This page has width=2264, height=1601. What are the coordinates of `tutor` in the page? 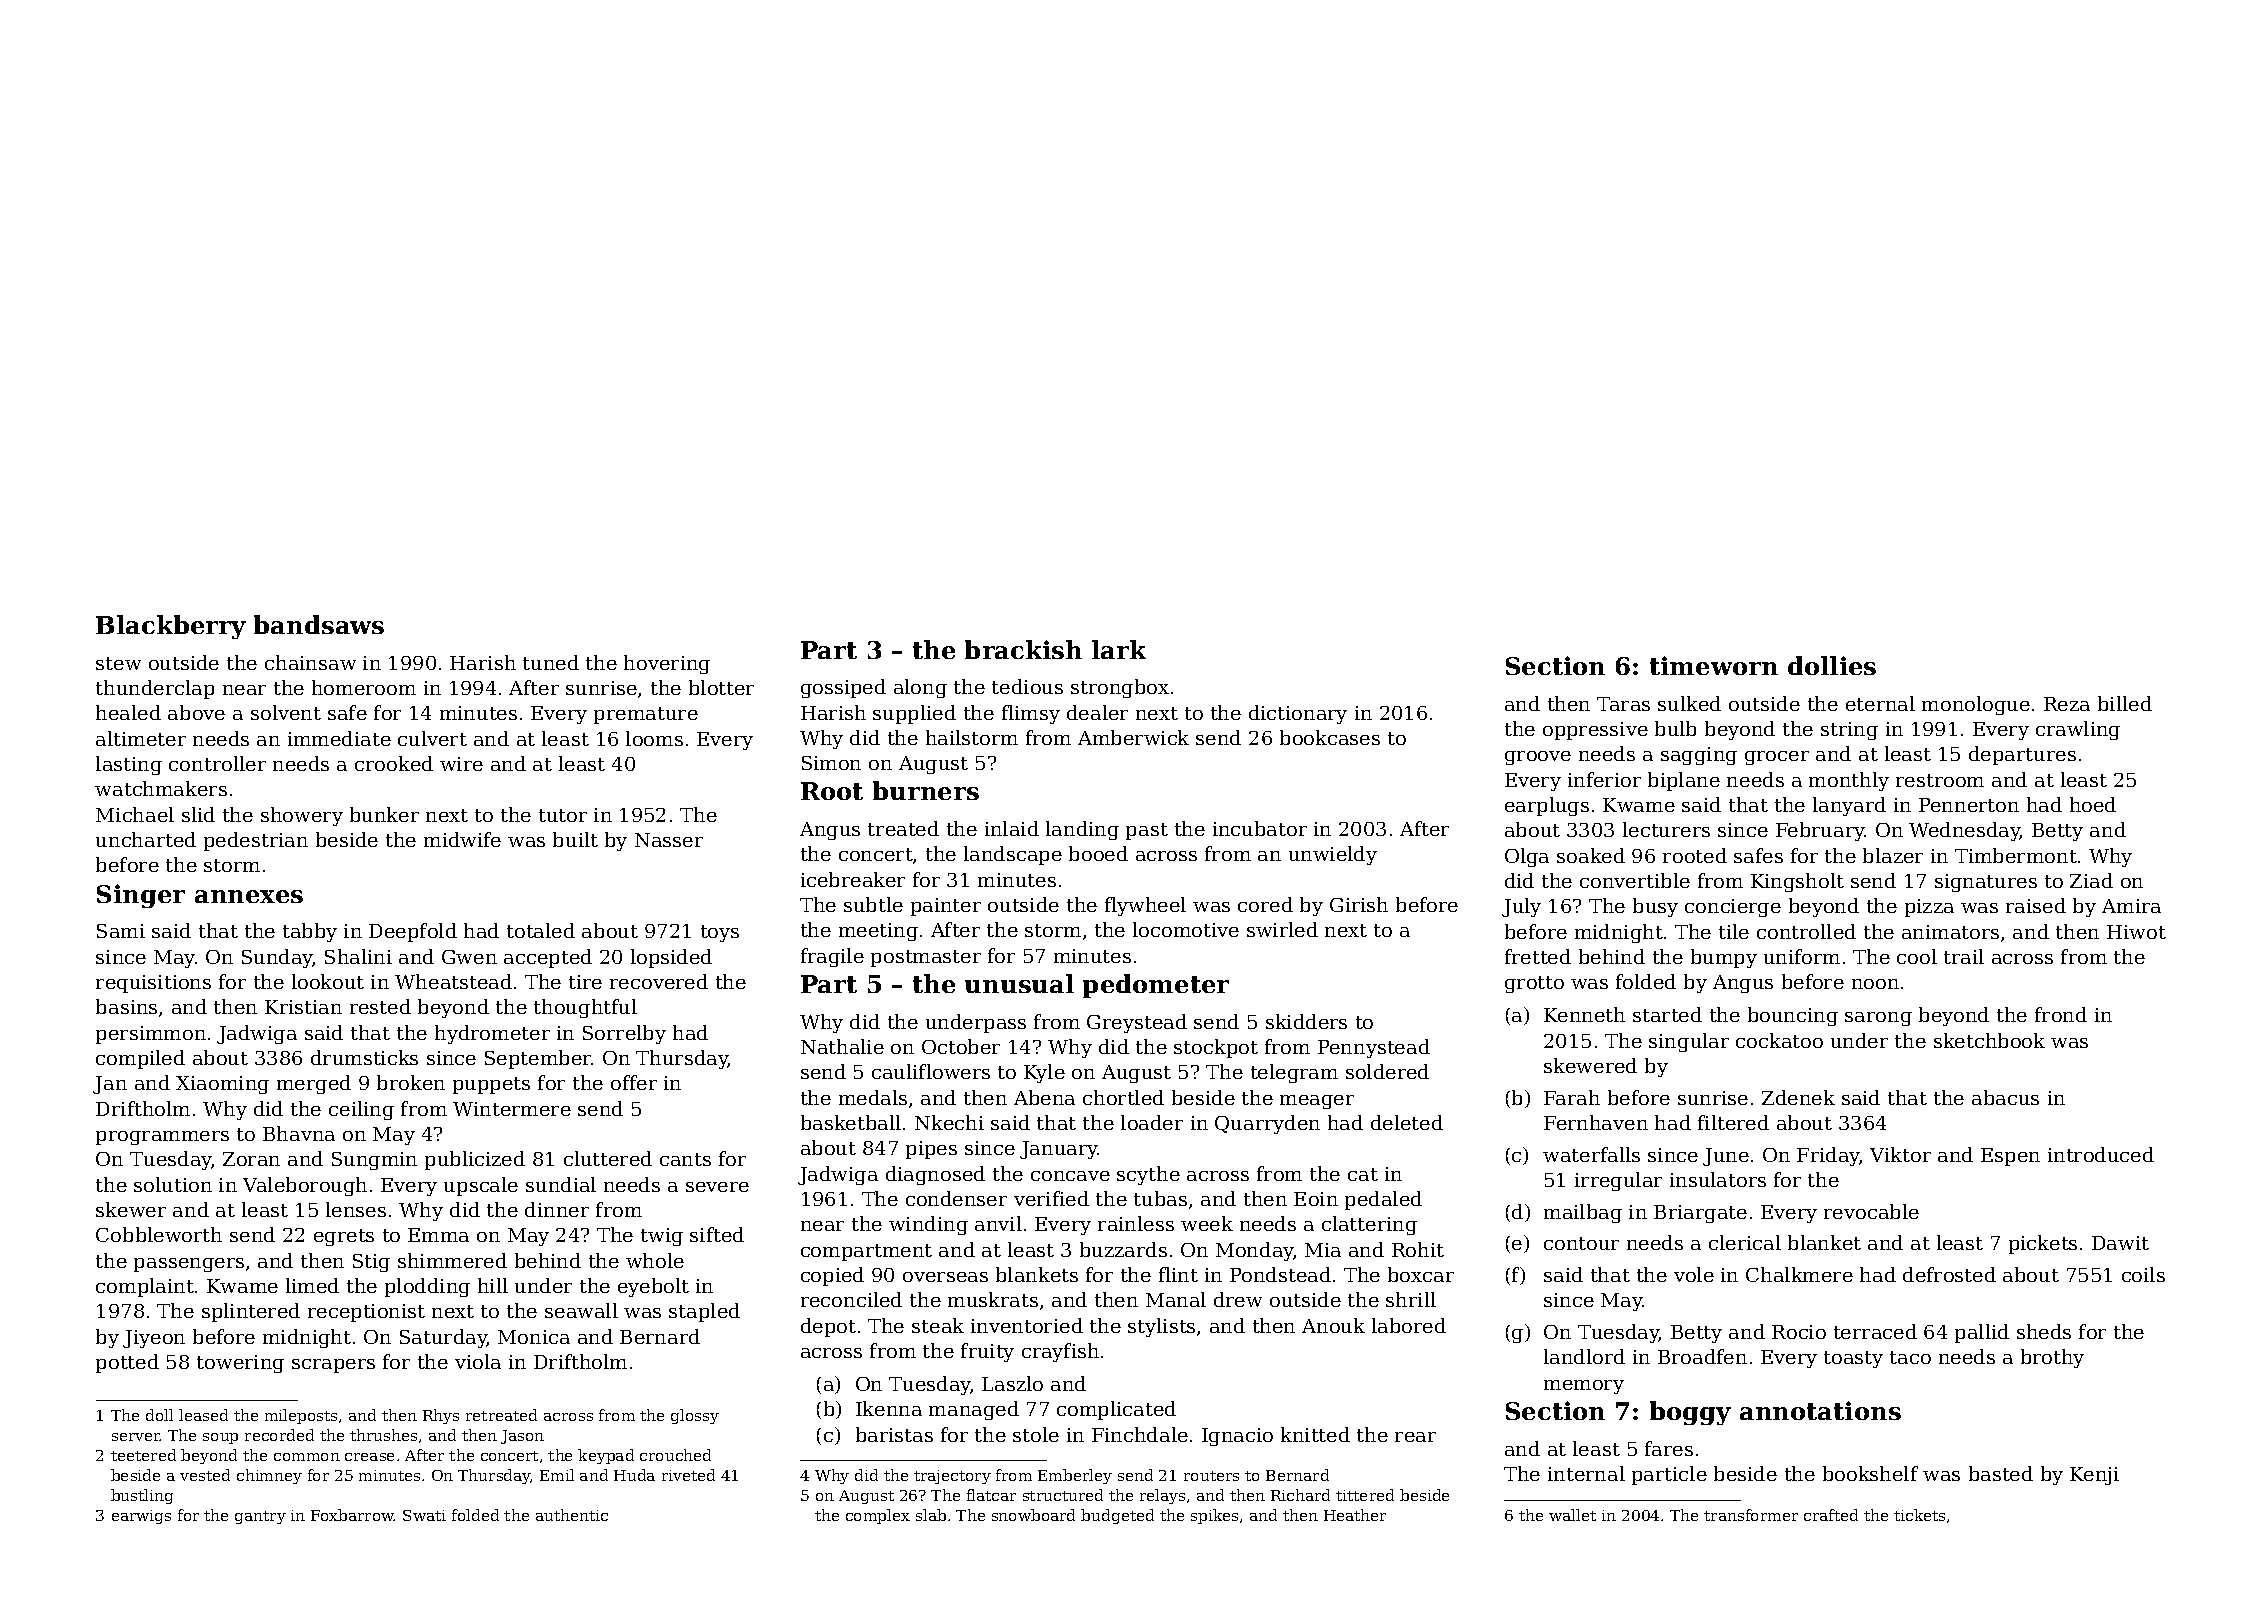 It's located at (563, 815).
